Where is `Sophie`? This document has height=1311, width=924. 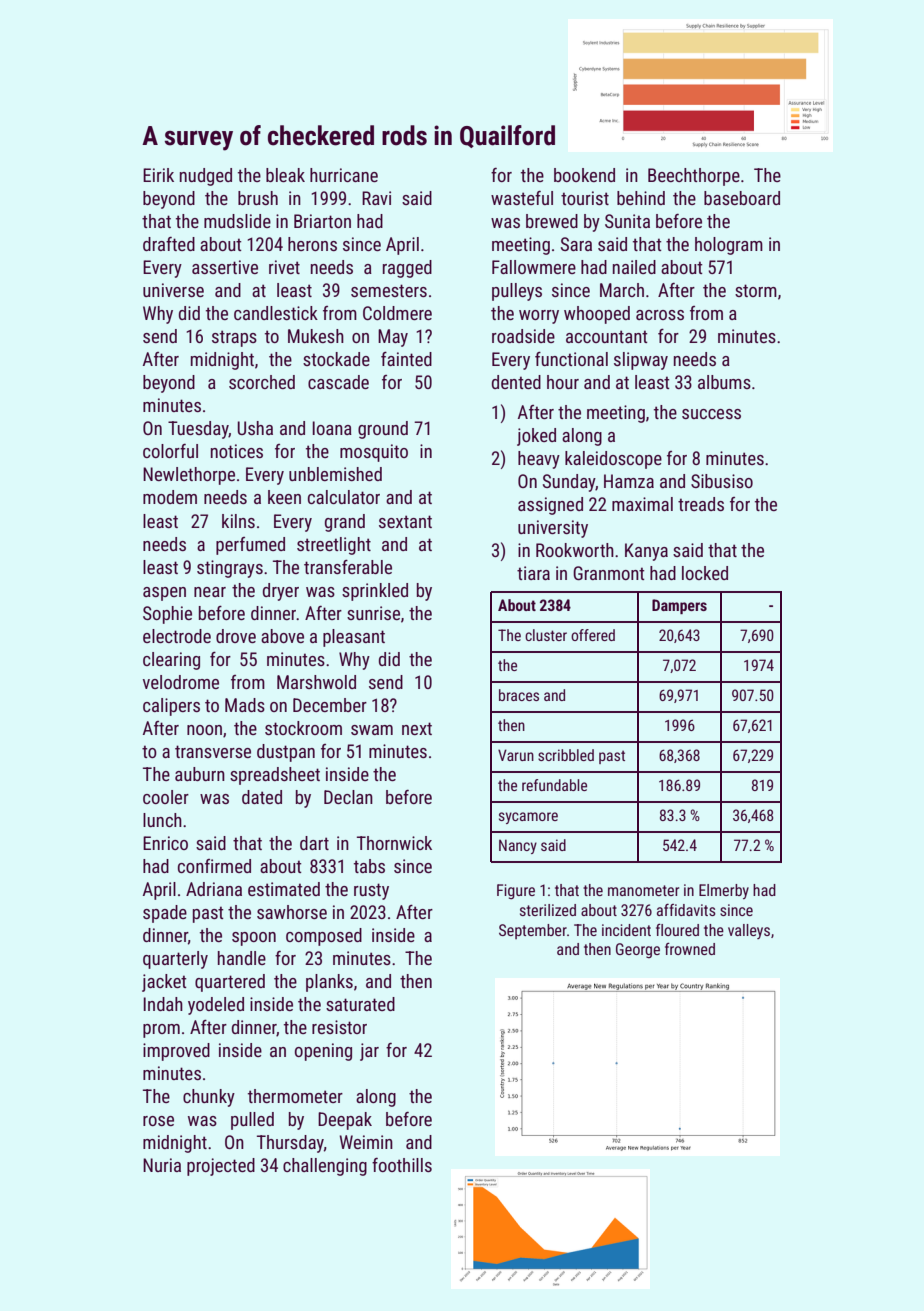 Sophie is located at coordinates (167, 615).
